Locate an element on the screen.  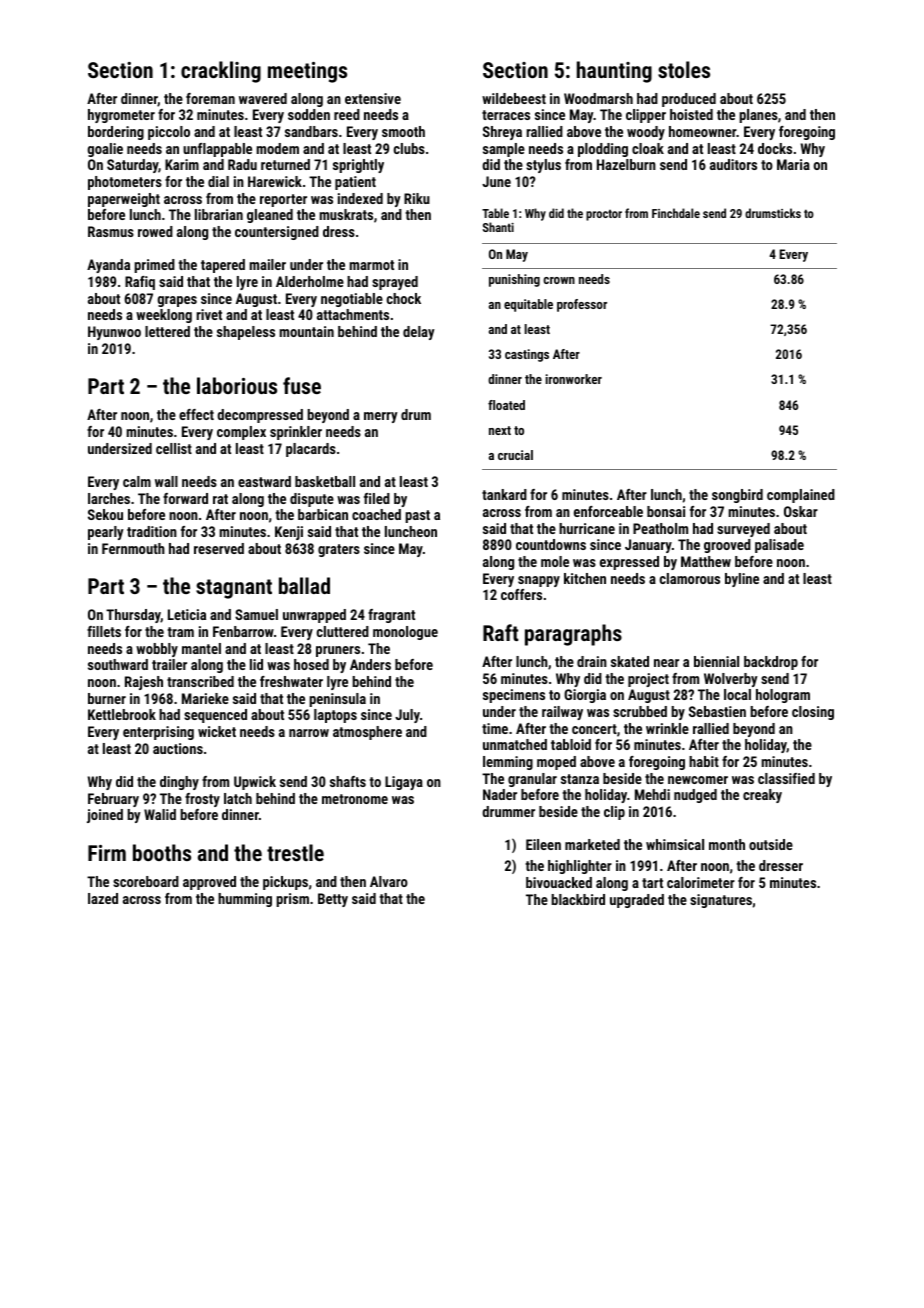
lazed is located at coordinates (103, 898).
